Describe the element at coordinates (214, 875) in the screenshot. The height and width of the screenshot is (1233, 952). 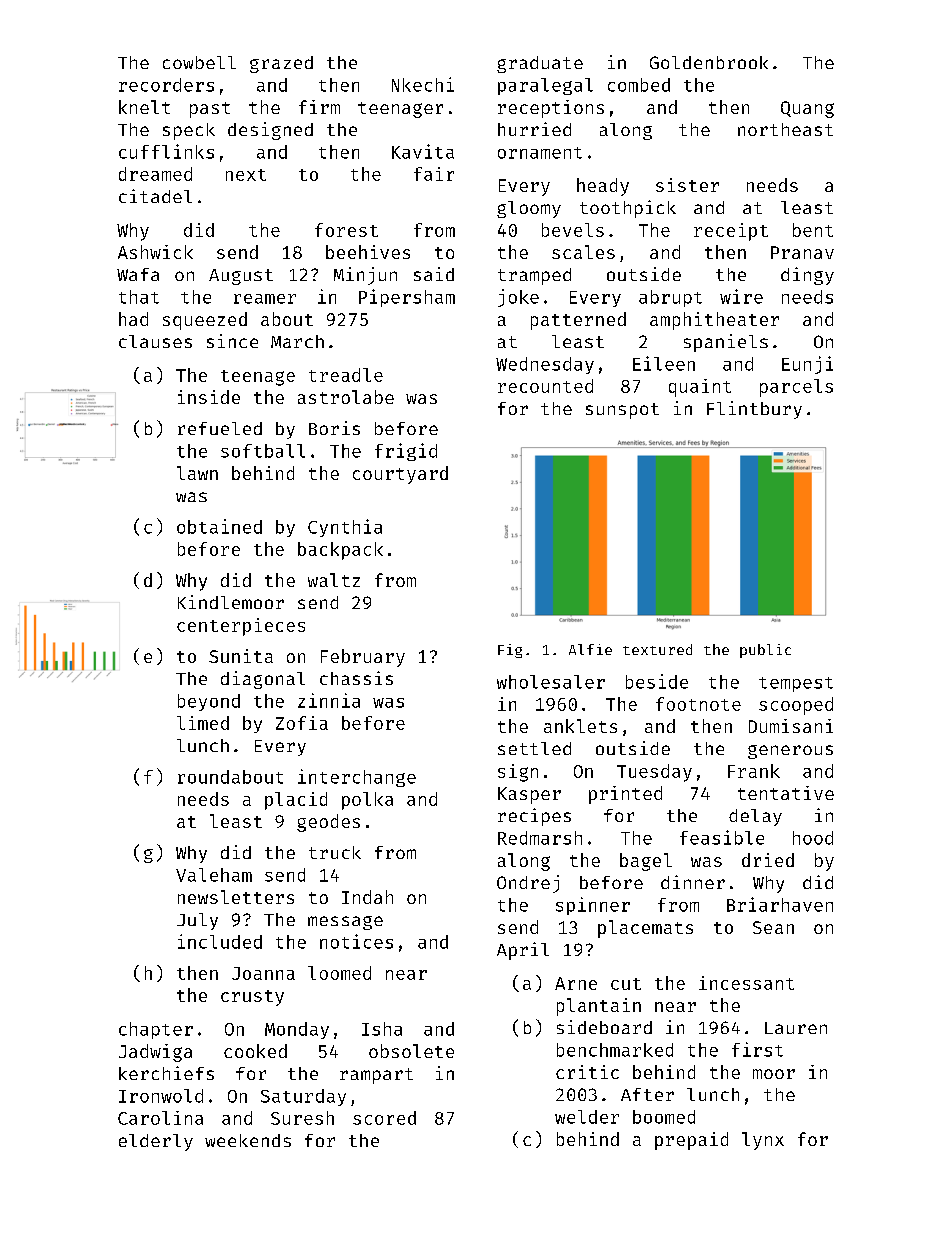
I see `Valeham` at that location.
